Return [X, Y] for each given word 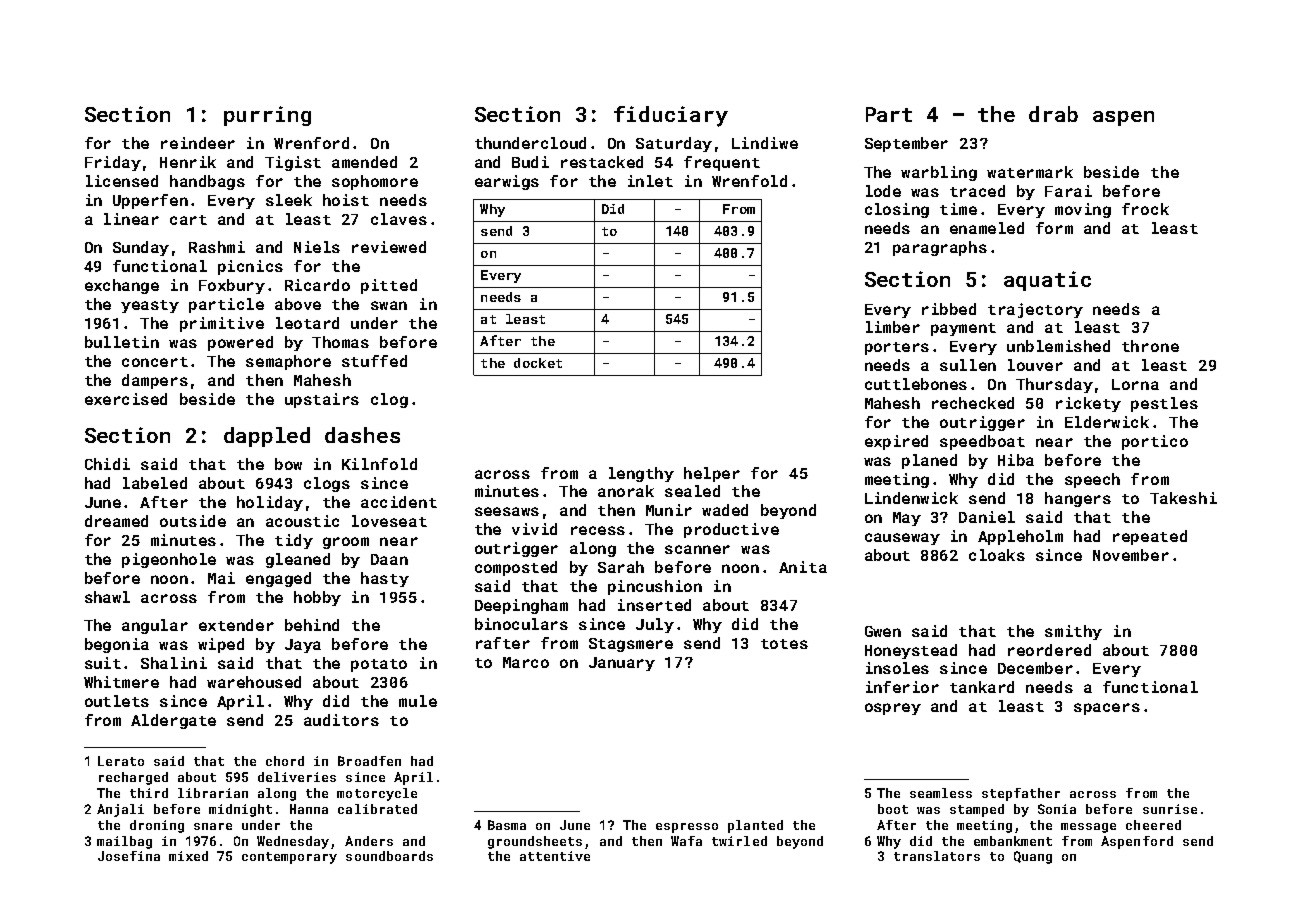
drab [1053, 114]
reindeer [198, 143]
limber [893, 327]
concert [155, 362]
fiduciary [671, 116]
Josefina [129, 856]
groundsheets [535, 842]
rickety [1088, 404]
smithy [1073, 632]
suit [103, 663]
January [622, 664]
